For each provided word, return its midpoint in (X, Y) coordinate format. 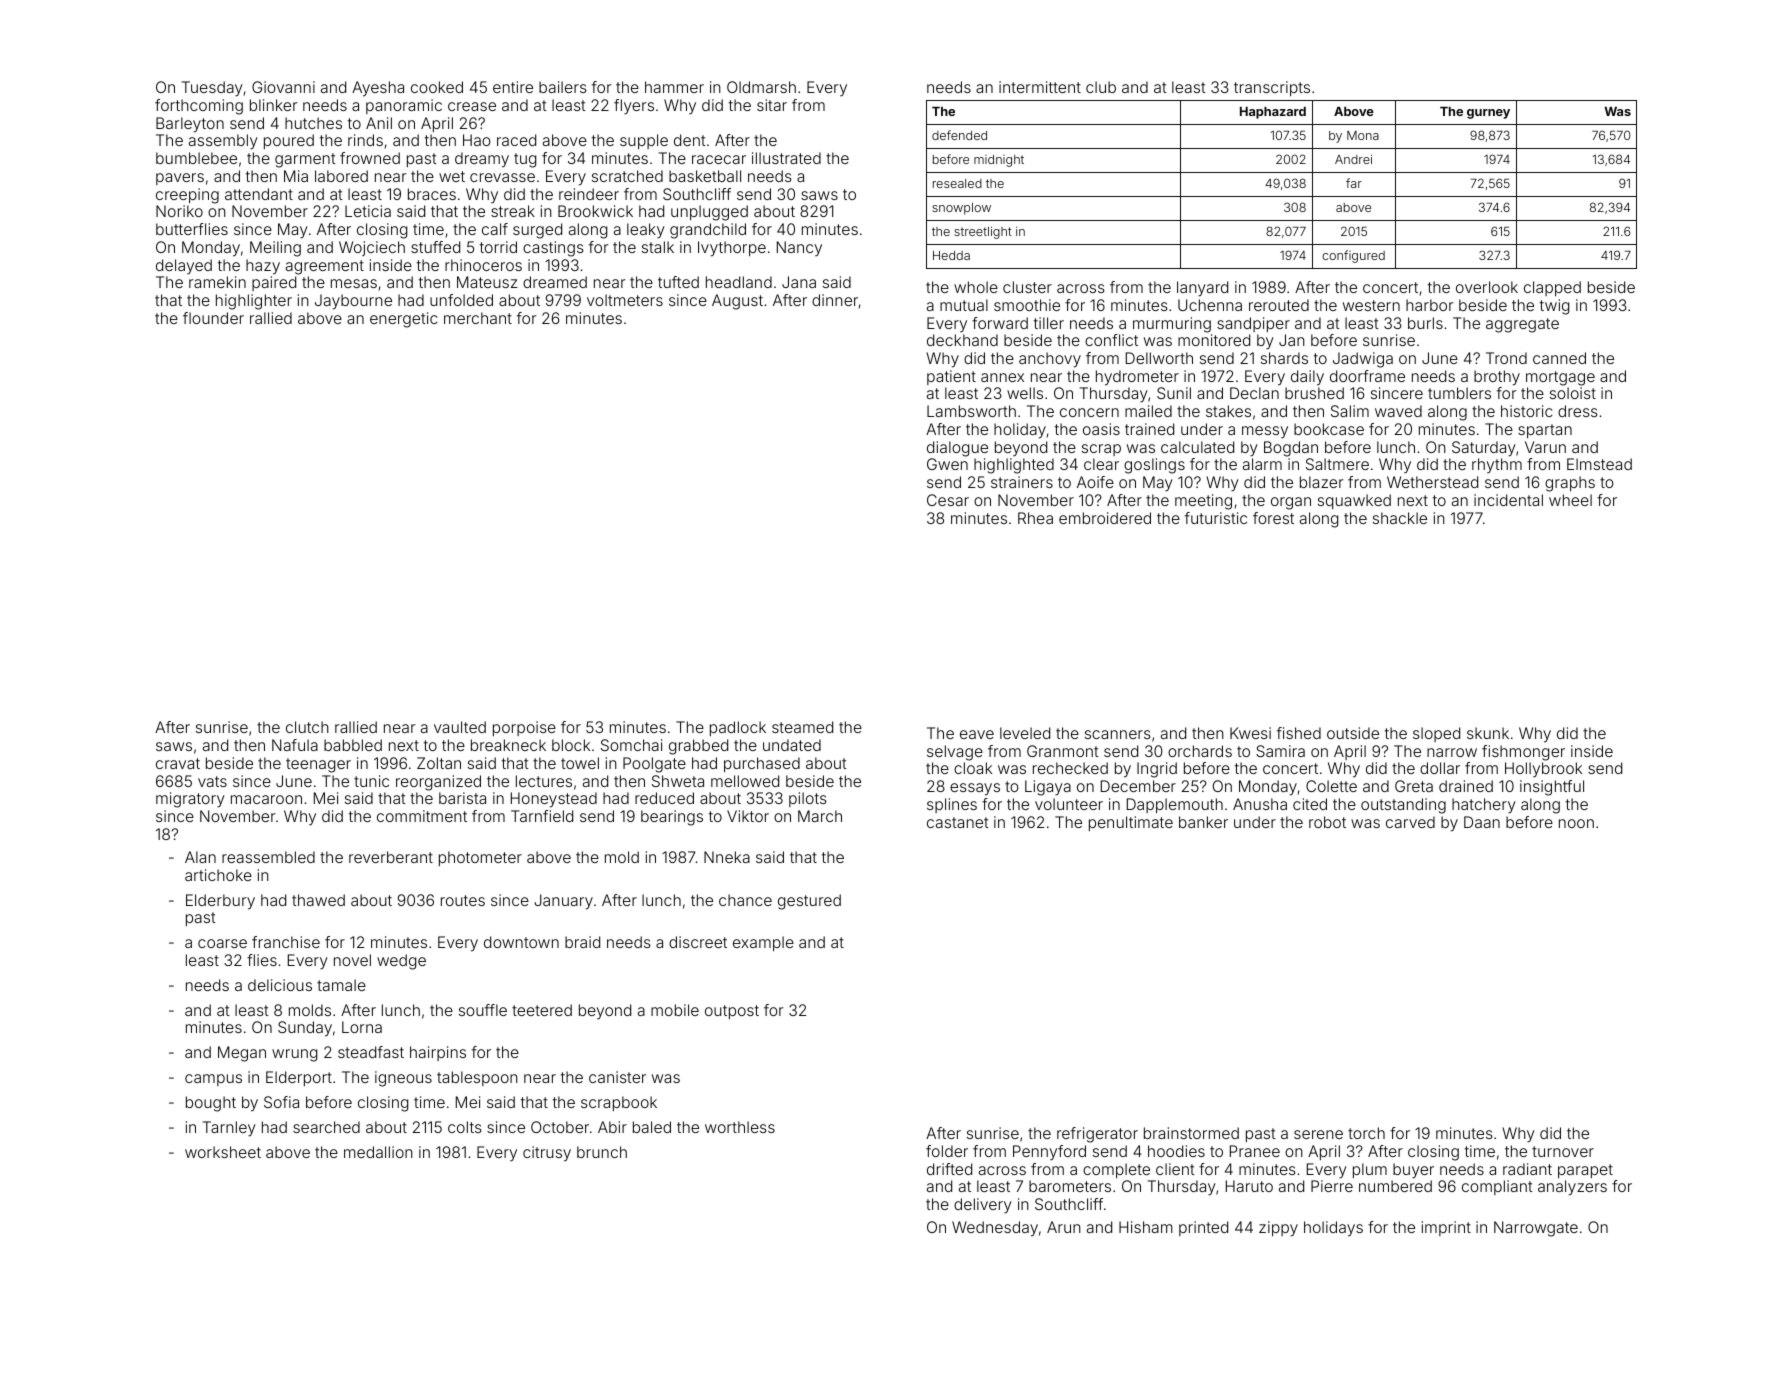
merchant (478, 318)
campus (213, 1080)
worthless (740, 1127)
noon (1576, 823)
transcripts (1272, 88)
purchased (762, 764)
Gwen (947, 464)
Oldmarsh (761, 87)
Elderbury (220, 902)
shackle (1400, 518)
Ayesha (378, 89)
